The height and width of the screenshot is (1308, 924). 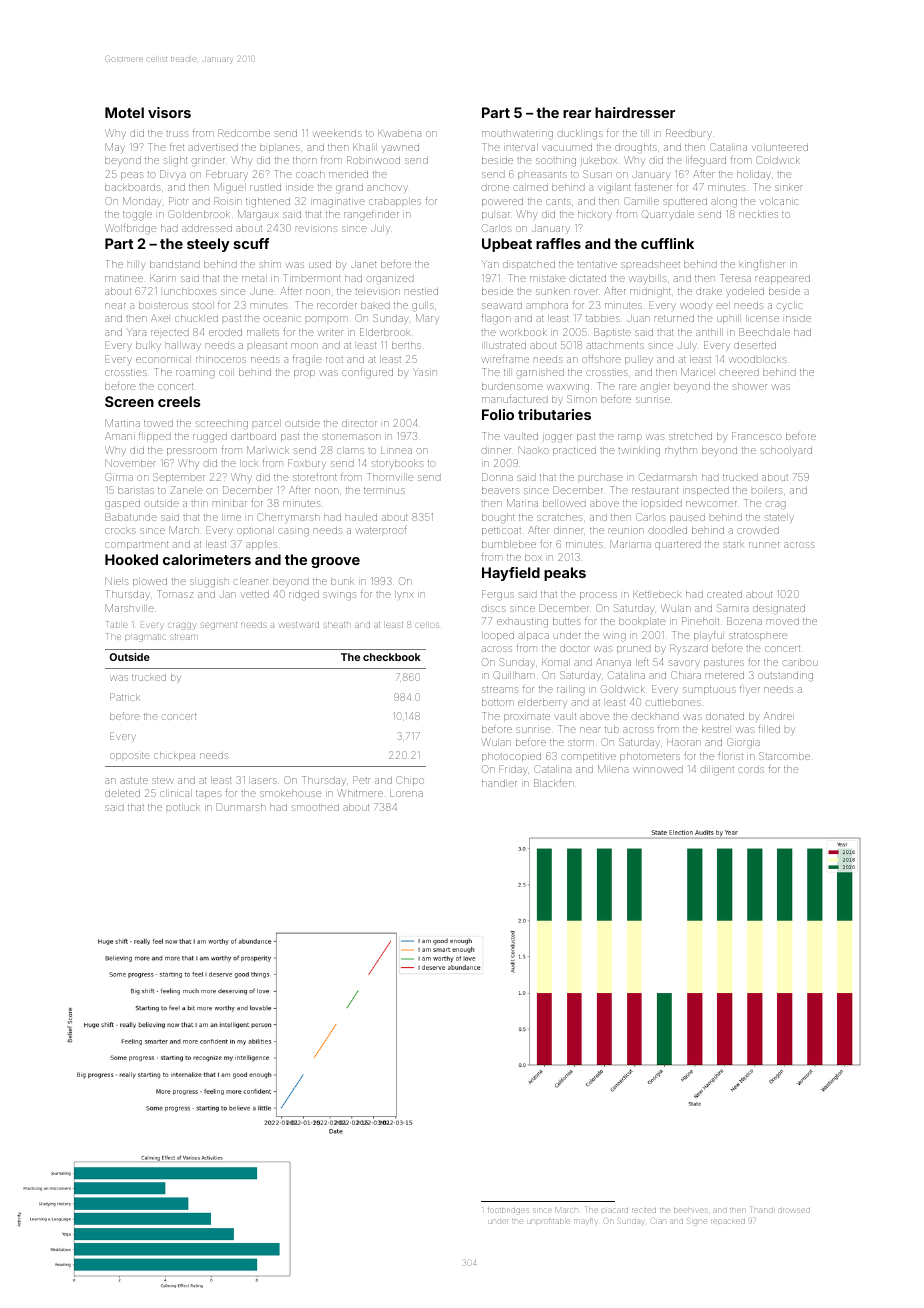 I want to click on peas, so click(x=132, y=176).
